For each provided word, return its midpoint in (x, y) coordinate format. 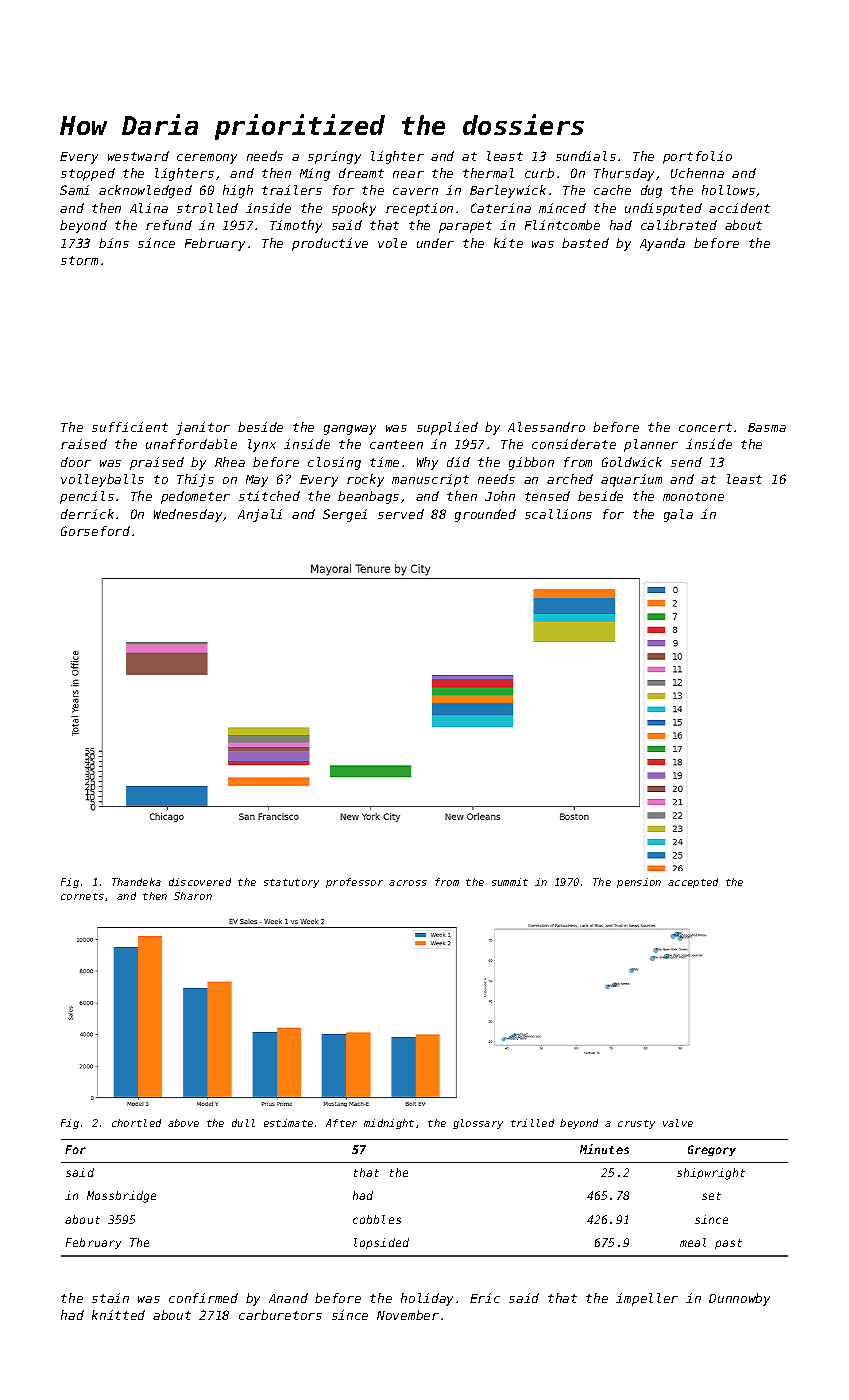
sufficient (130, 427)
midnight (389, 1124)
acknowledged (145, 191)
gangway (350, 430)
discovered (200, 882)
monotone (693, 496)
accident (739, 208)
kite (508, 243)
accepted (693, 883)
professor (354, 883)
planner (651, 445)
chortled (136, 1123)
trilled (532, 1123)
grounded (485, 515)
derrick (87, 514)
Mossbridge (121, 1197)
